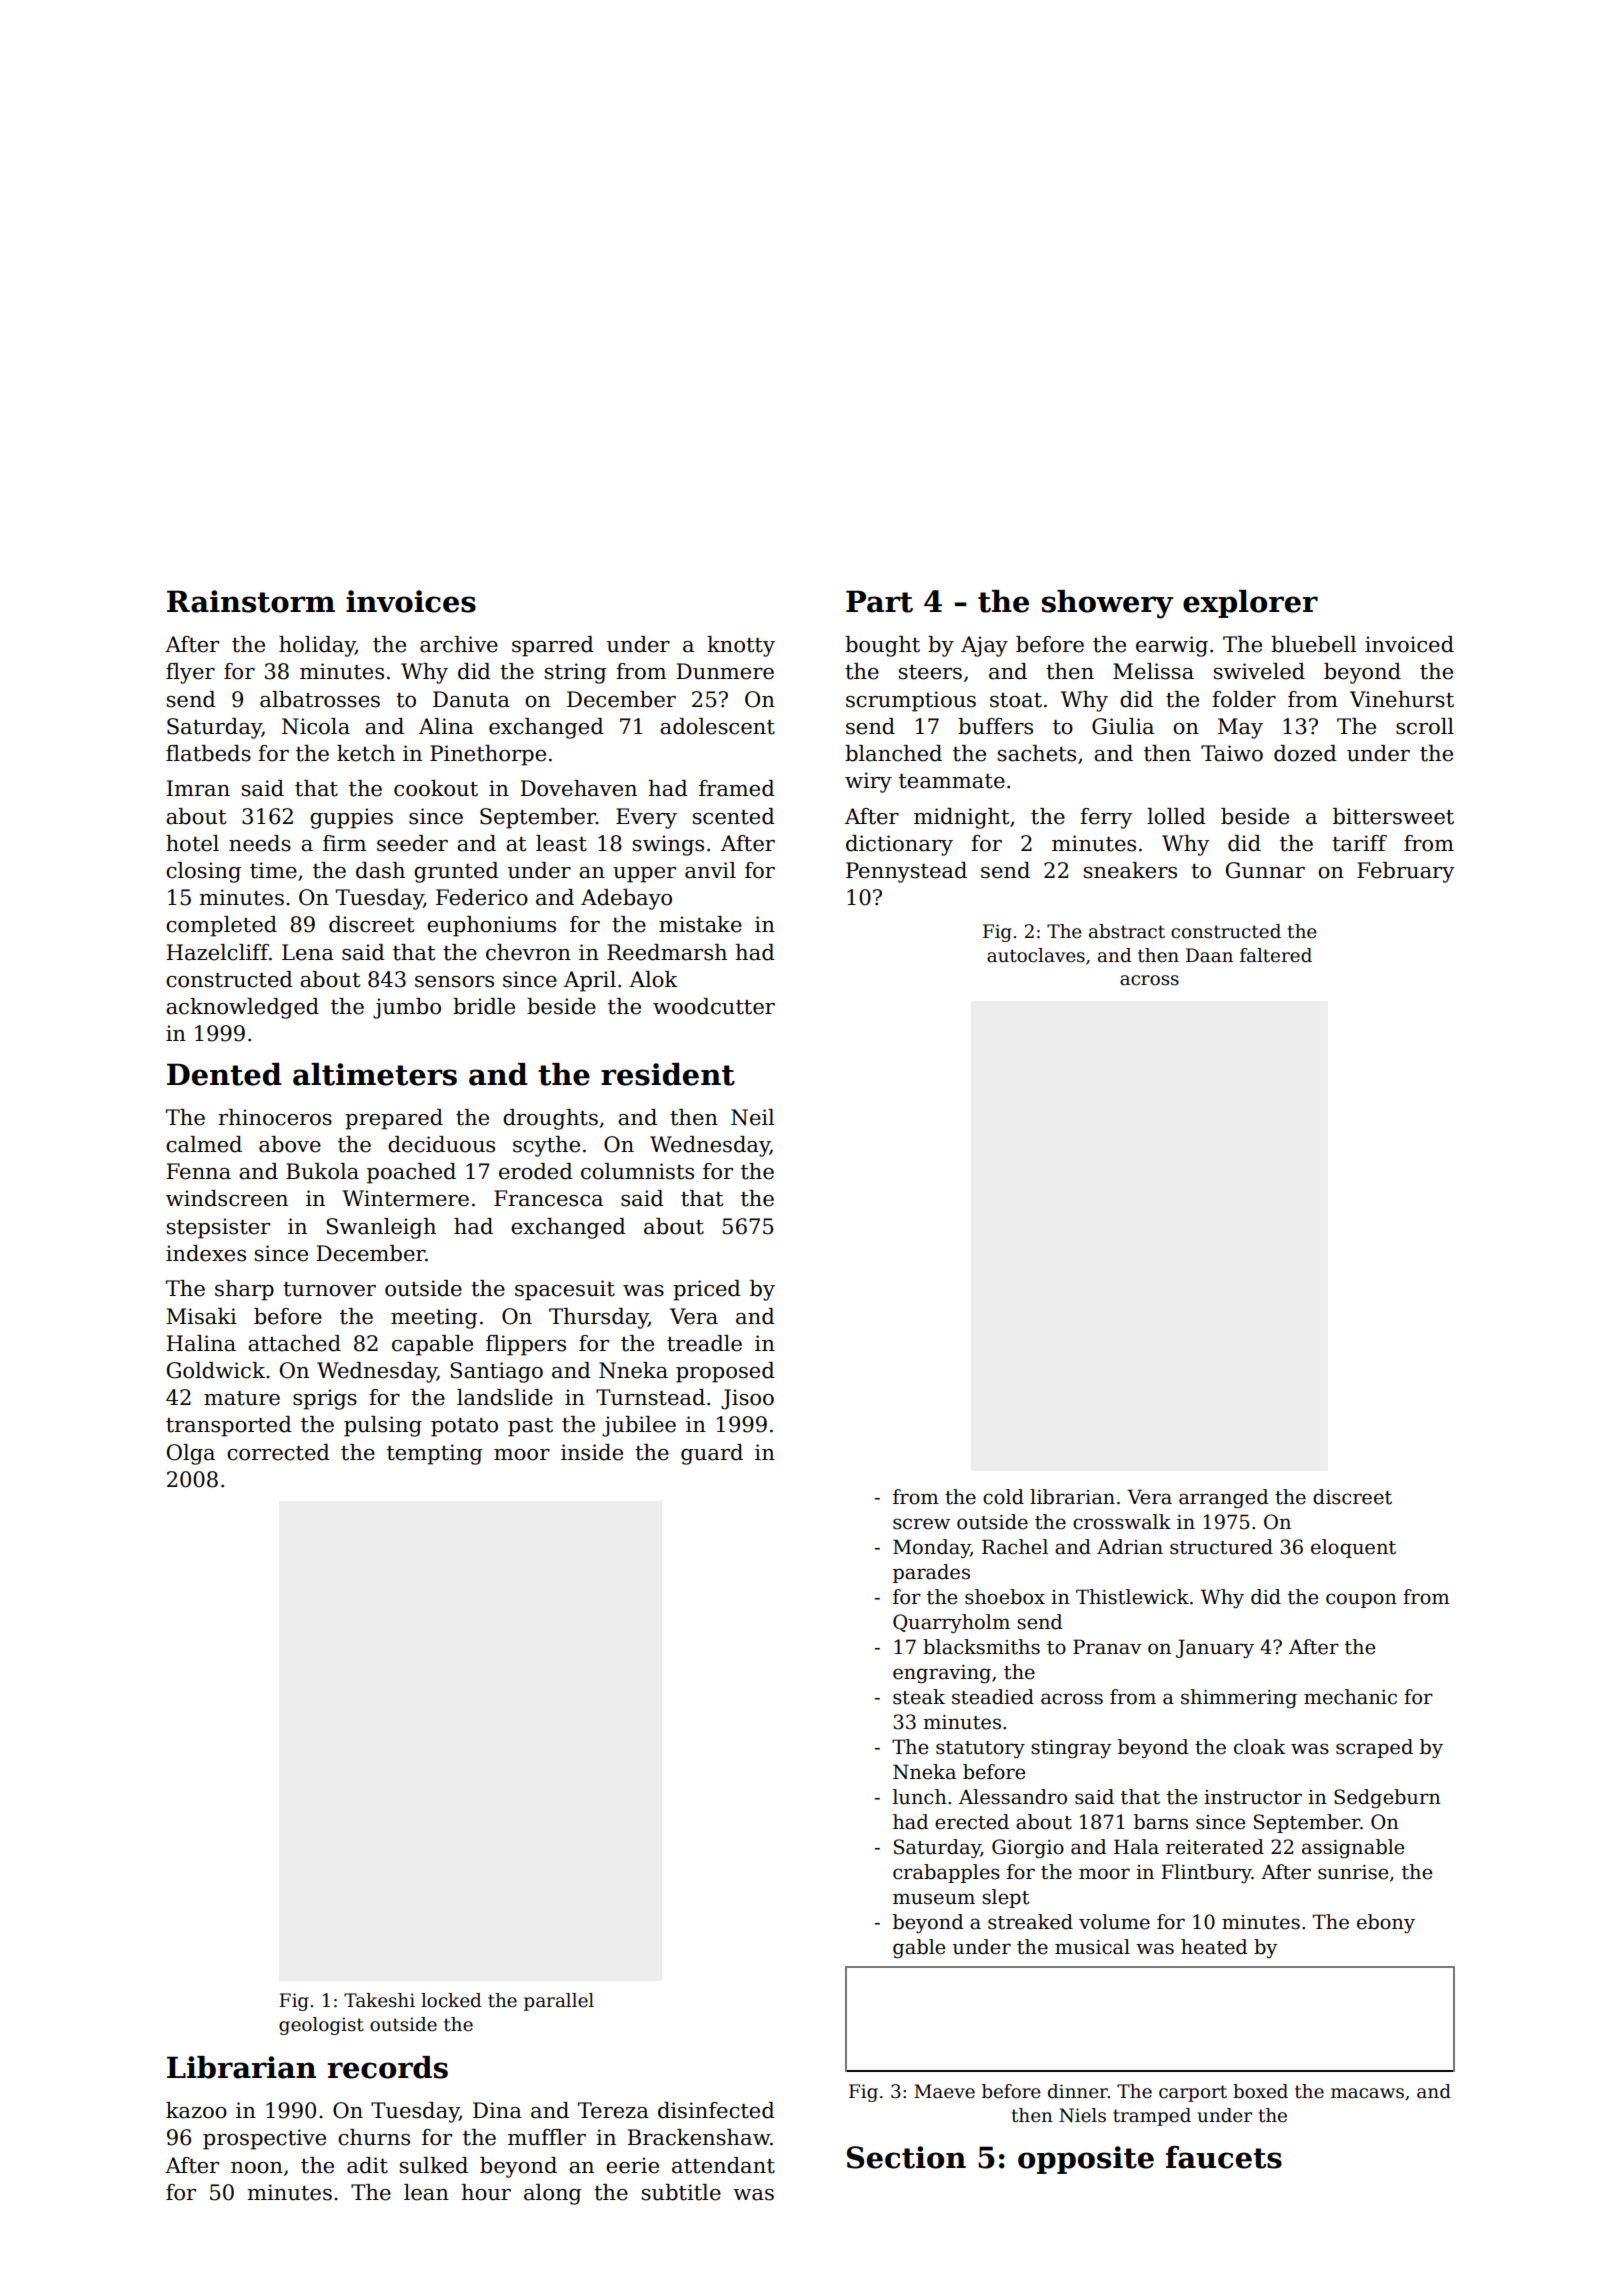 The width and height of the document is (1620, 2292). I want to click on eloquent, so click(1353, 1548).
